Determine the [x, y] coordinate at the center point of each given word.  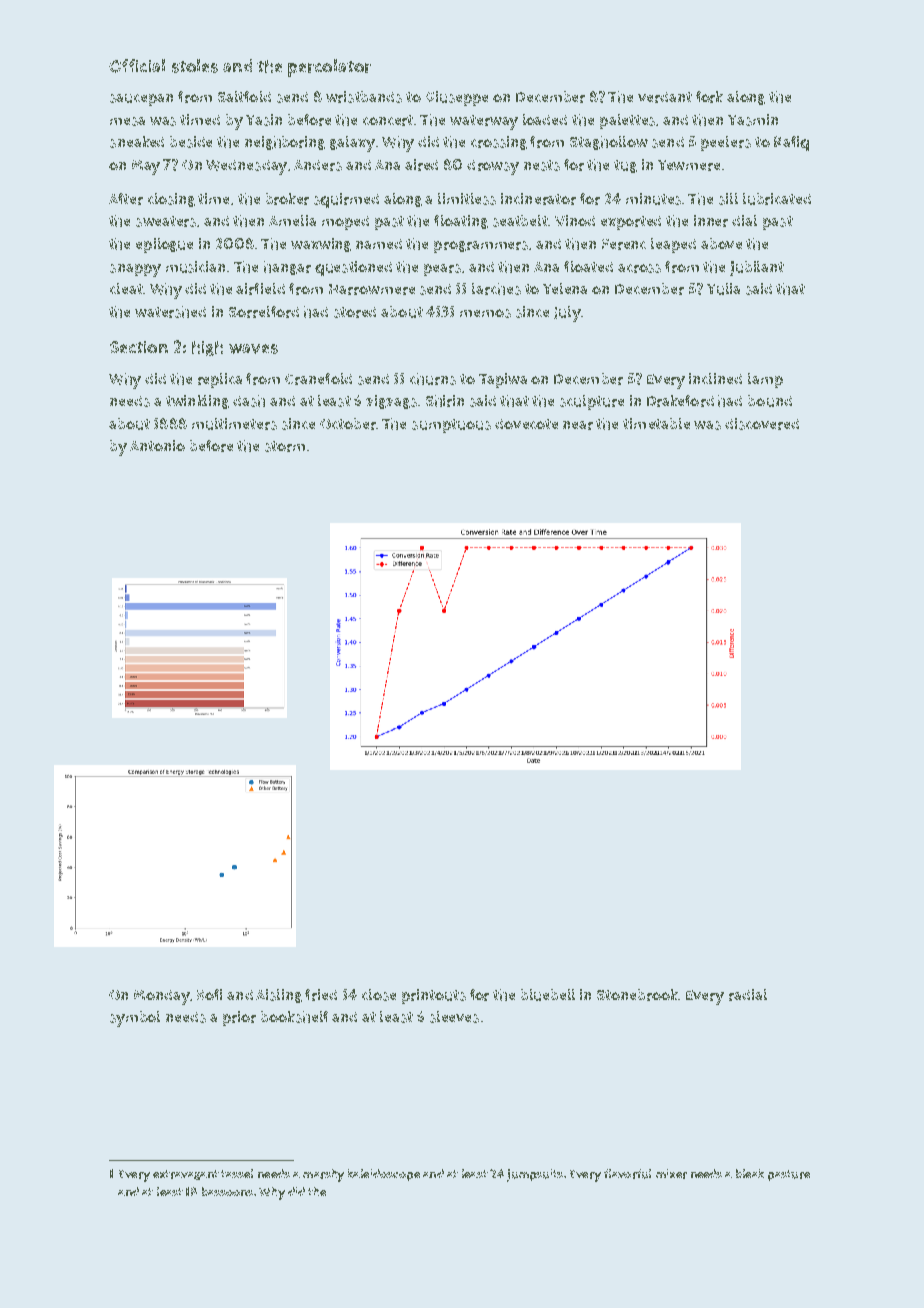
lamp [765, 380]
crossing [499, 143]
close [379, 995]
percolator [329, 68]
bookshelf [294, 1017]
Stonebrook [637, 995]
